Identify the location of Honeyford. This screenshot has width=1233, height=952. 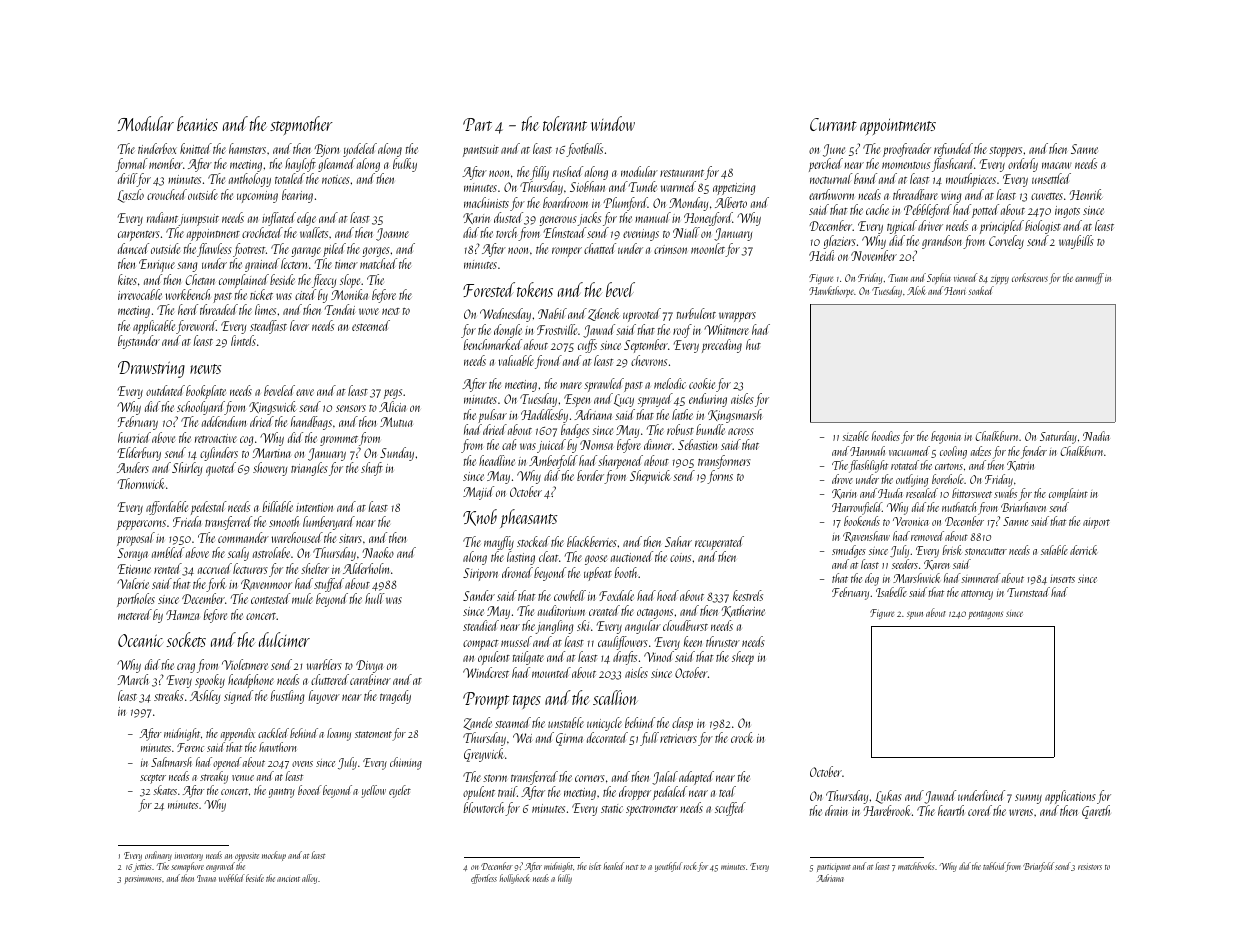
(708, 219).
